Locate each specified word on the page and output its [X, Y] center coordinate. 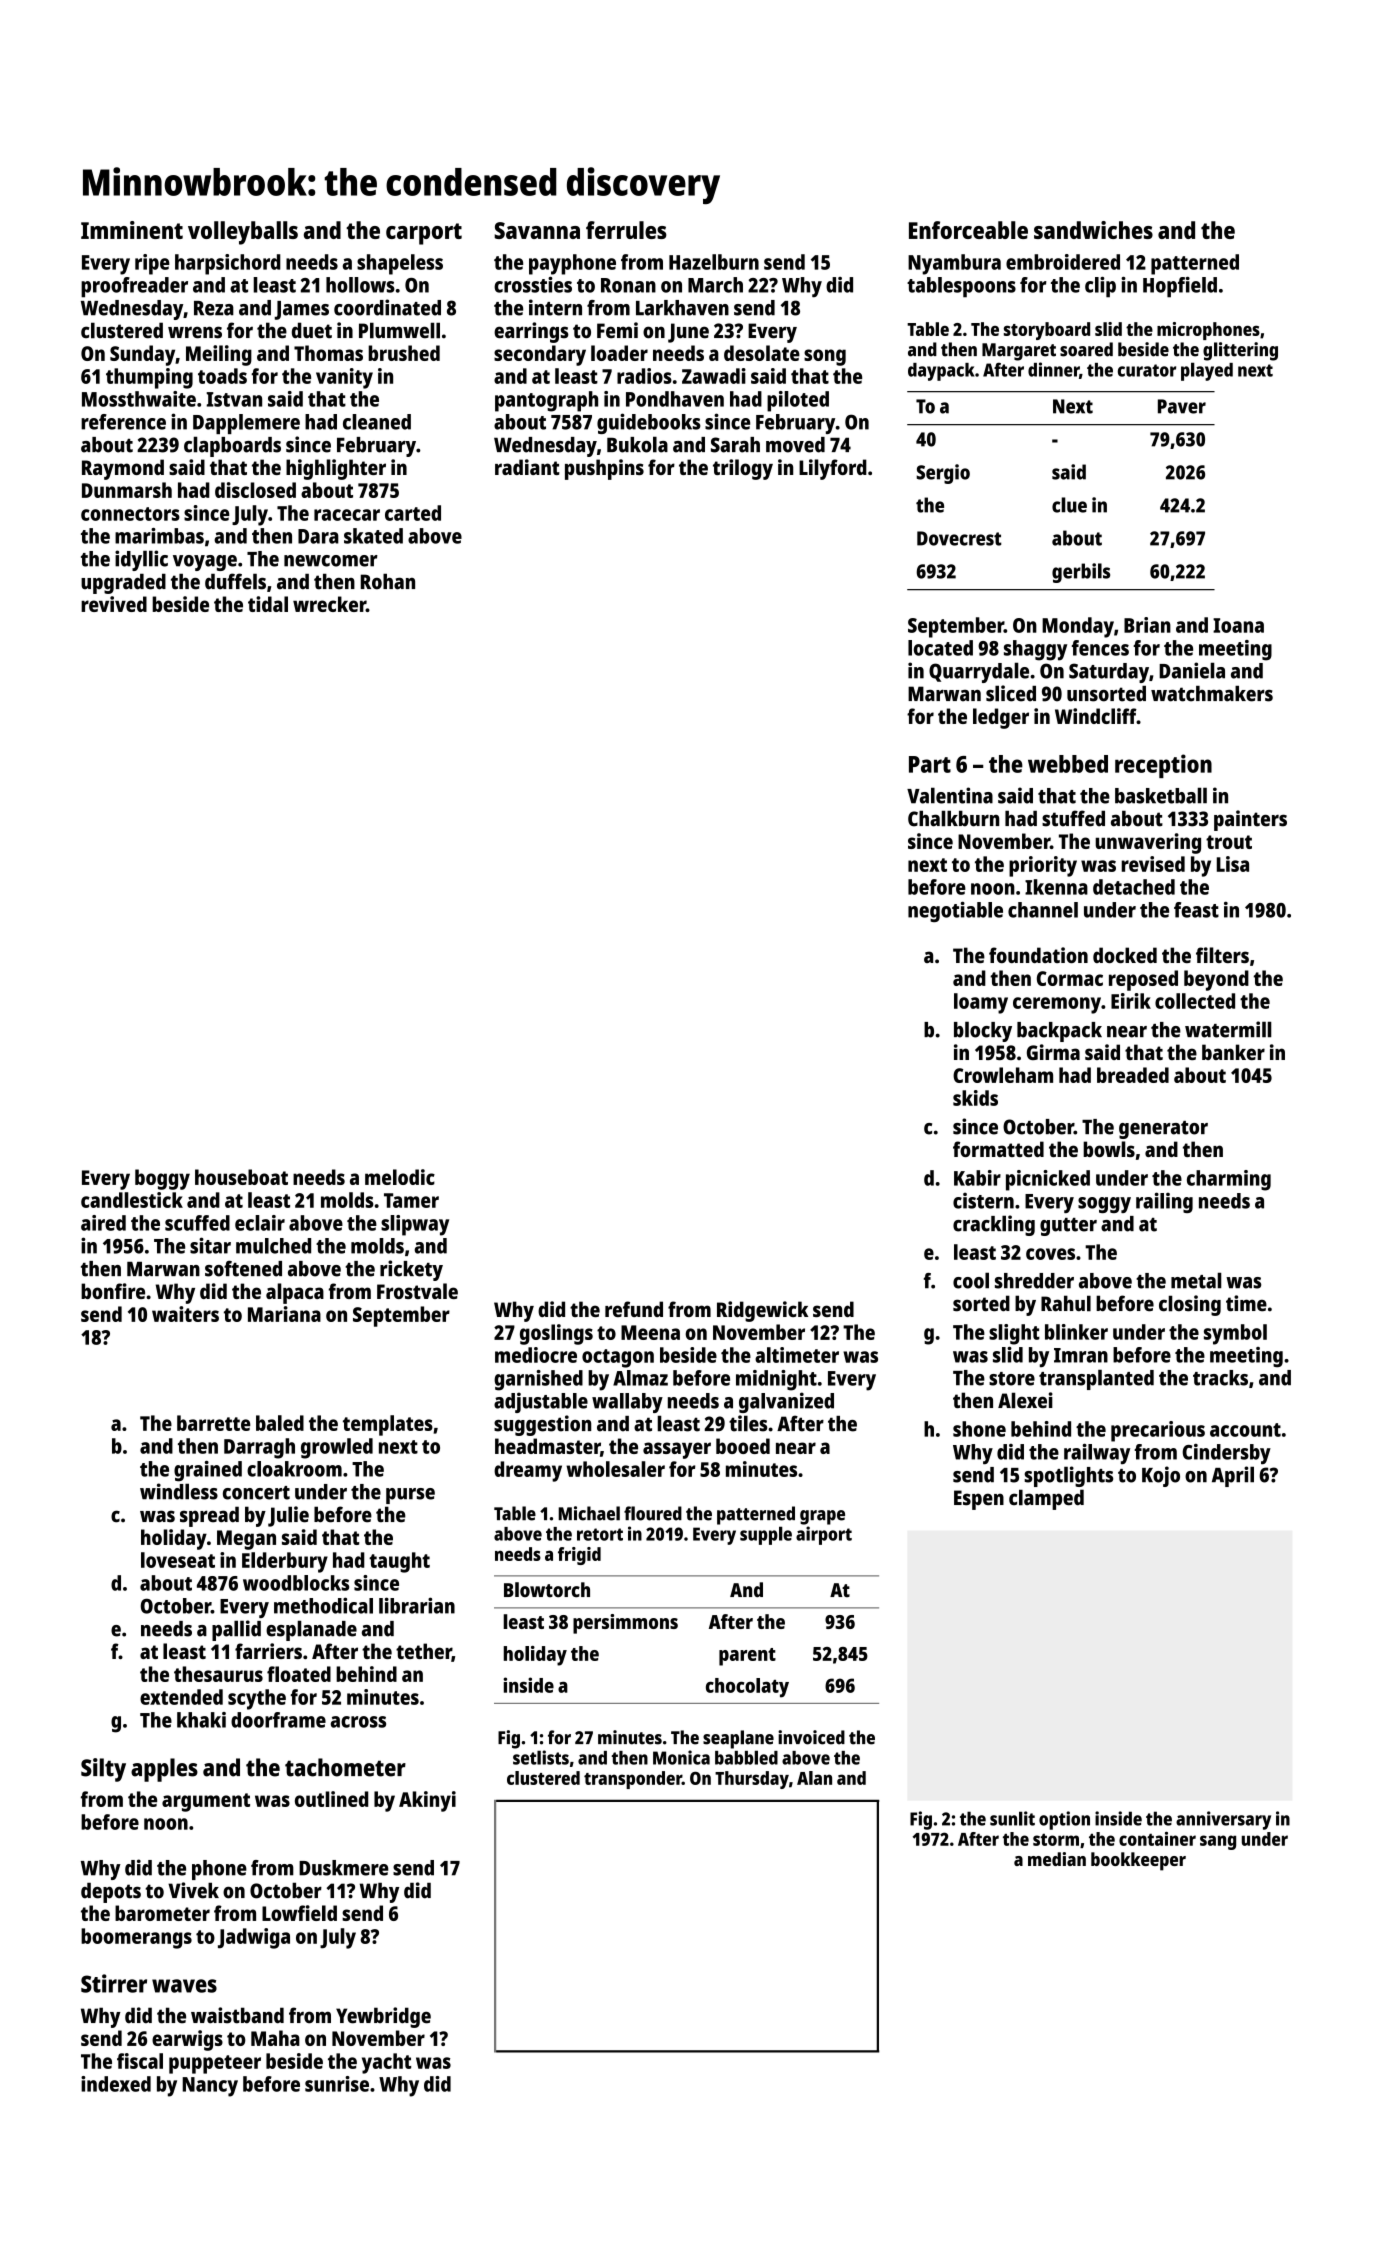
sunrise [337, 2084]
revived [114, 604]
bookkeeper [1138, 1861]
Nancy [210, 2087]
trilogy [743, 469]
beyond [1216, 980]
